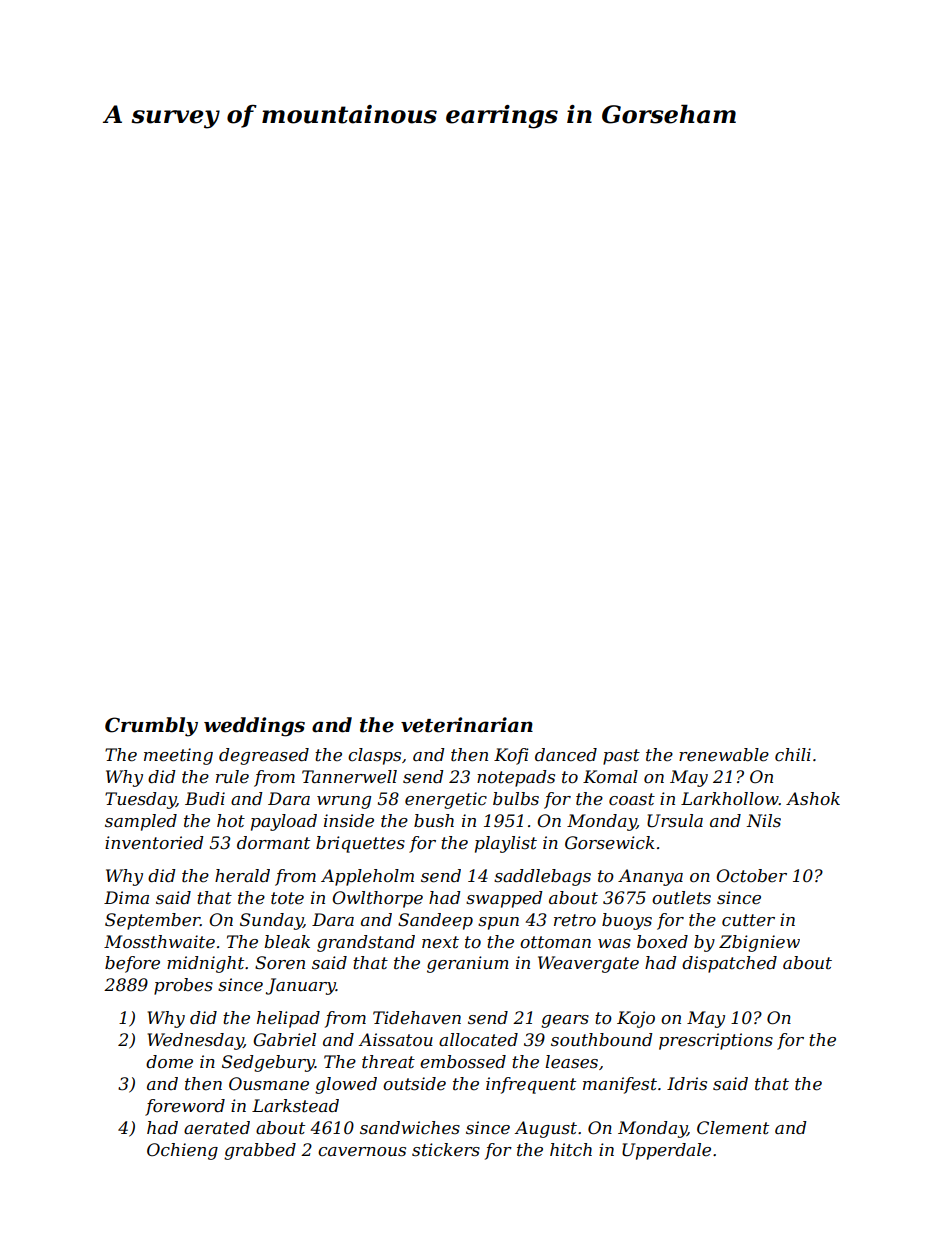 Image resolution: width=952 pixels, height=1233 pixels. I want to click on cavernous, so click(362, 1152).
